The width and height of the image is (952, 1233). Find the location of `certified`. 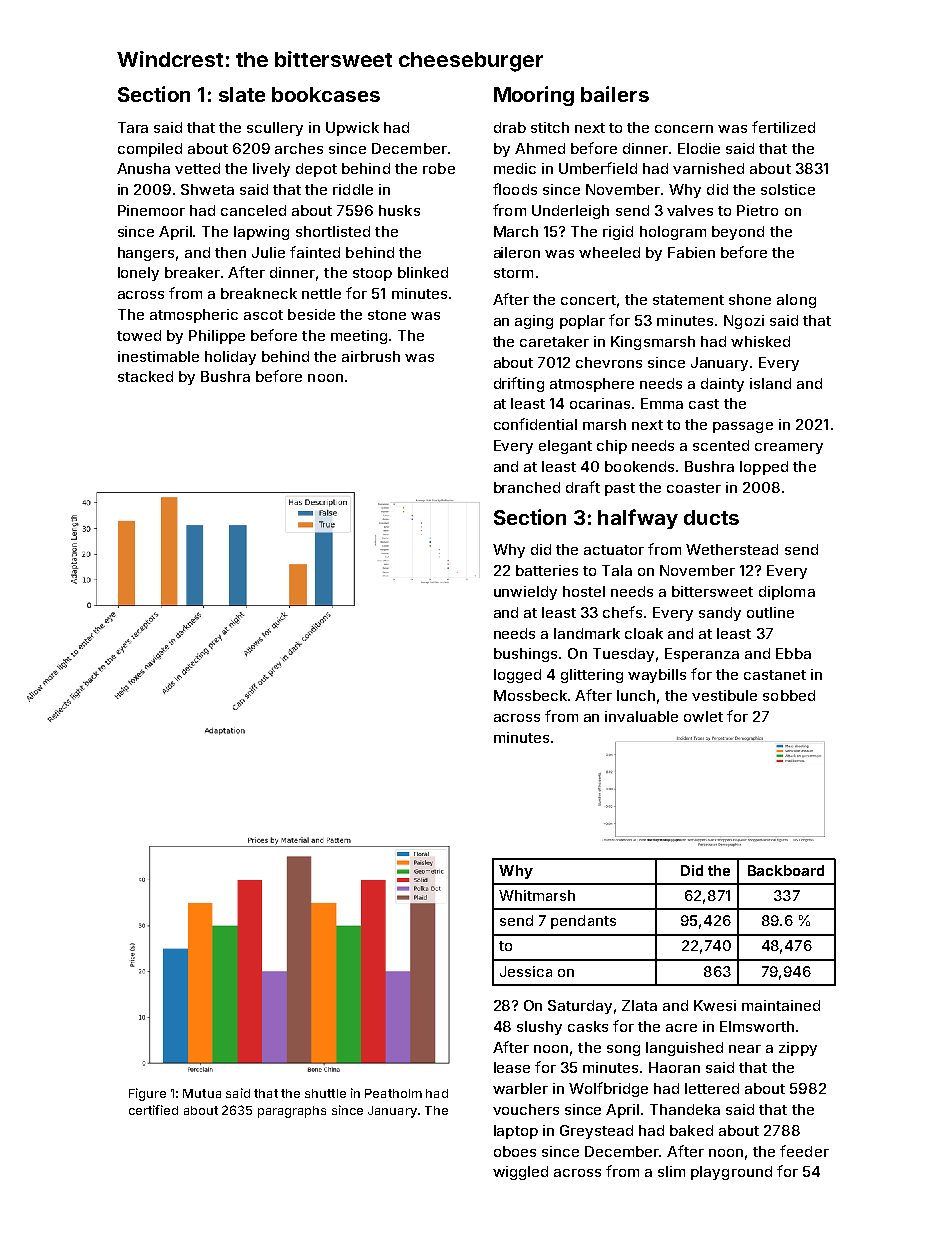

certified is located at coordinates (153, 1110).
